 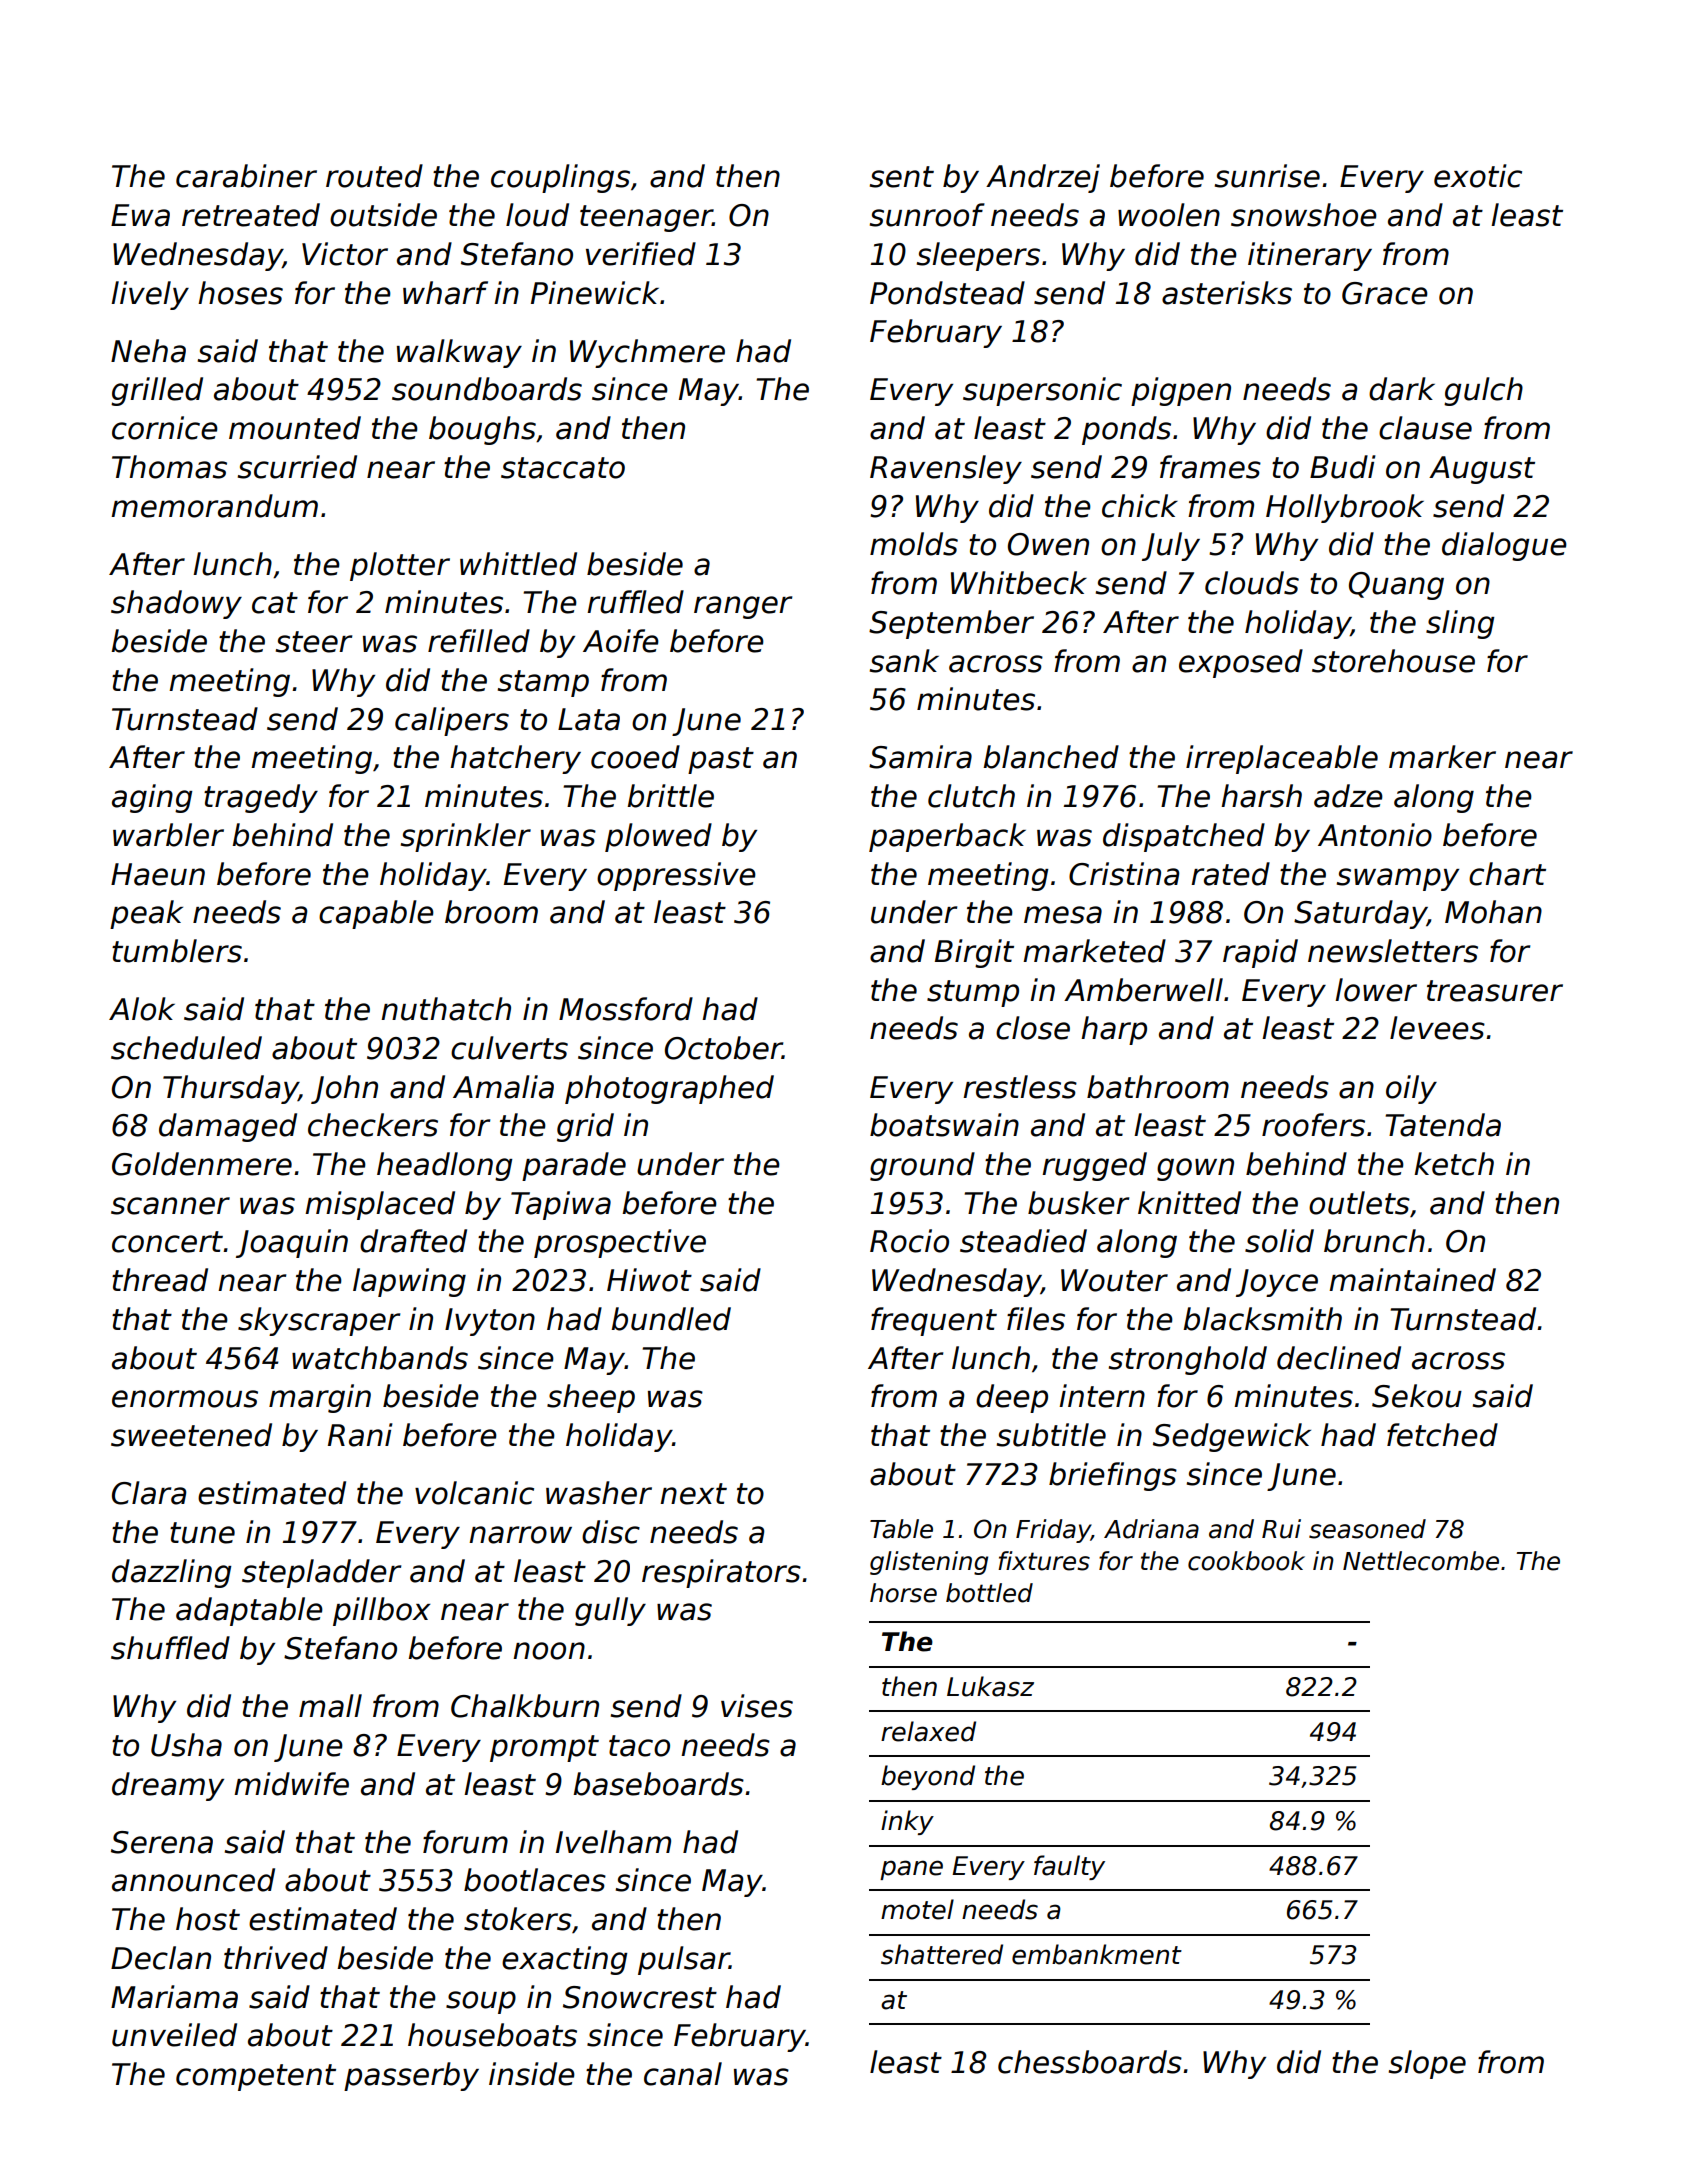 What do you see at coordinates (914, 544) in the document?
I see `molds` at bounding box center [914, 544].
